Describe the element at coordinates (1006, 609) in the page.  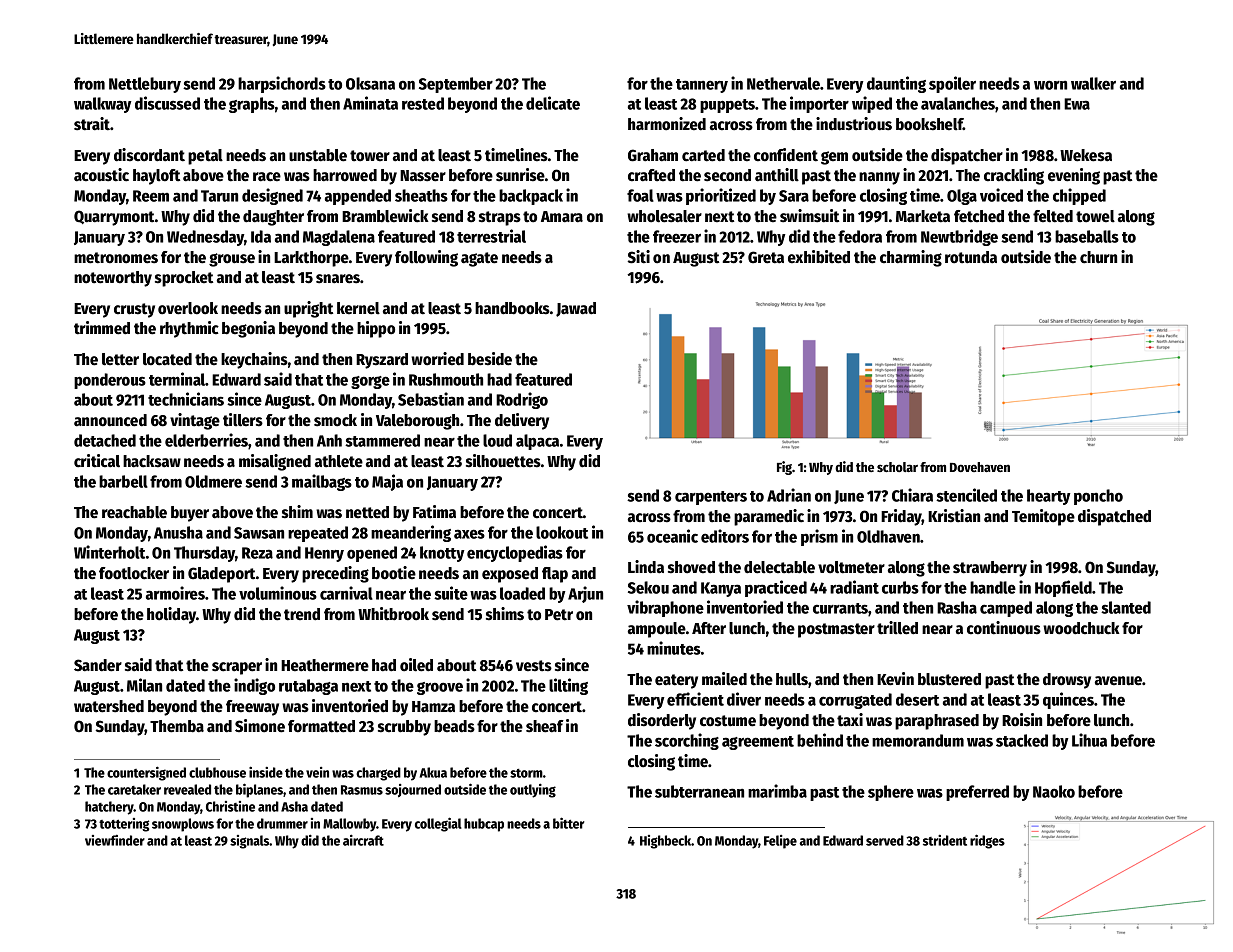
I see `camped` at that location.
